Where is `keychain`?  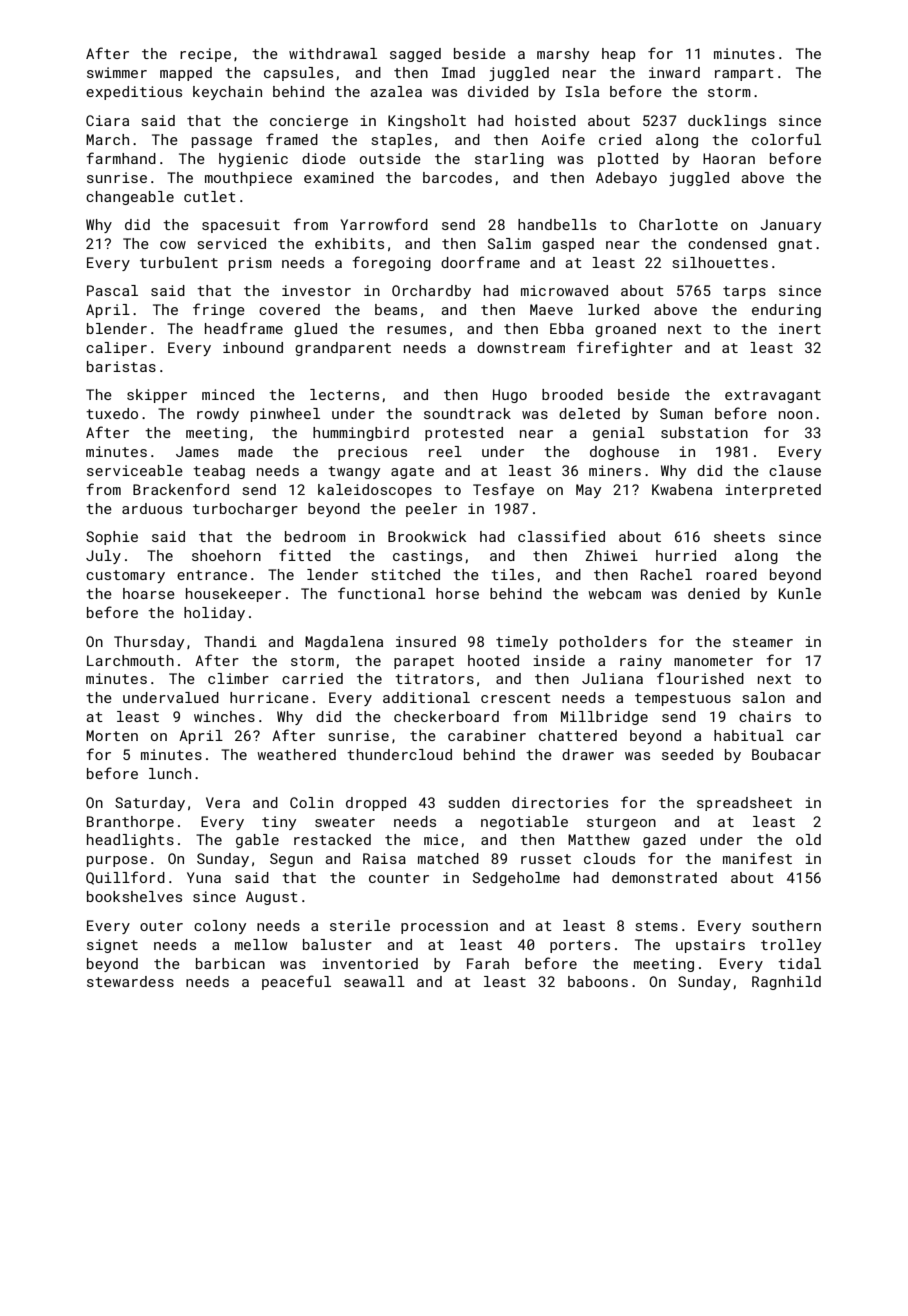
keychain is located at coordinates (227, 93).
